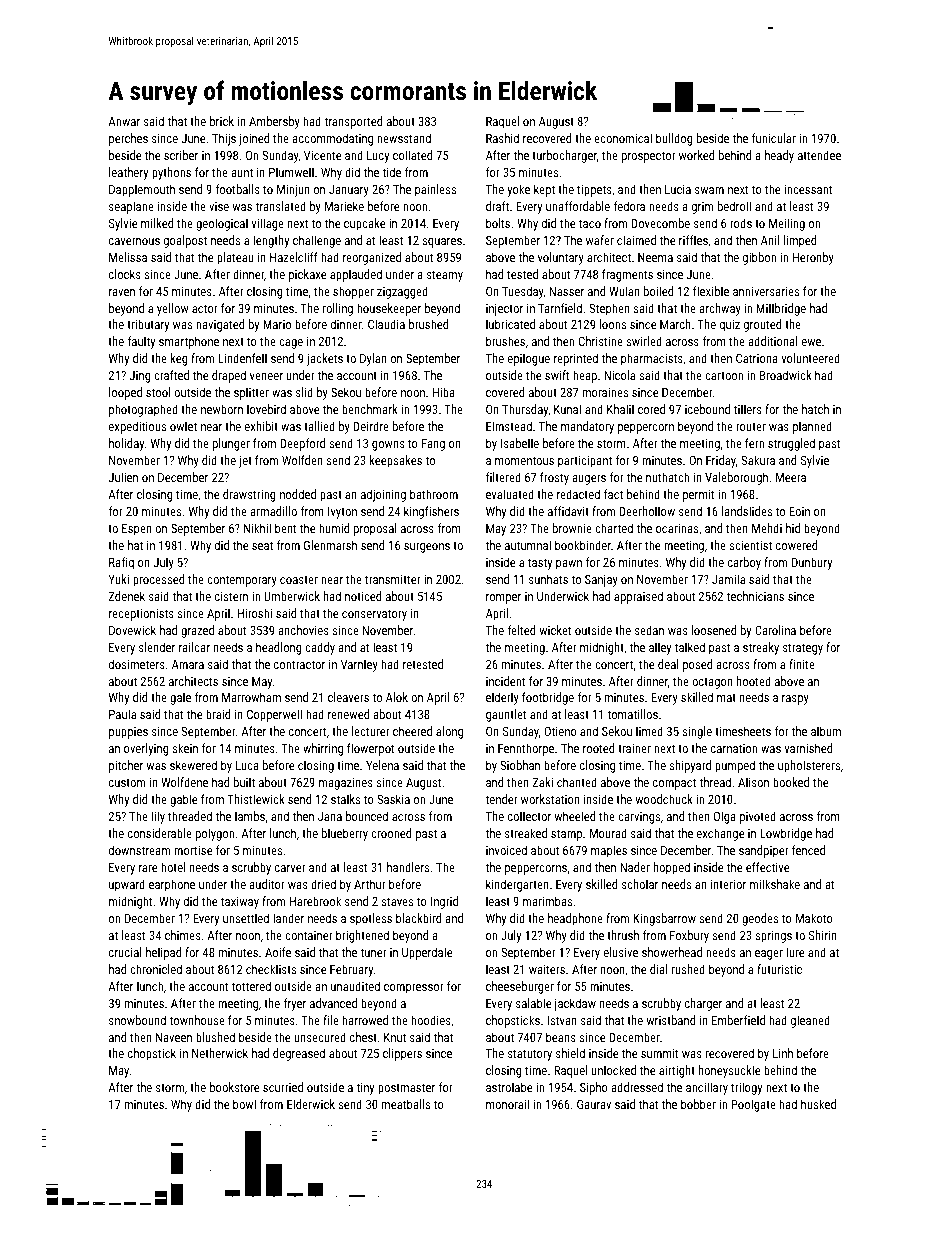 This page has width=952, height=1233. What do you see at coordinates (137, 1020) in the page?
I see `snowbound` at bounding box center [137, 1020].
